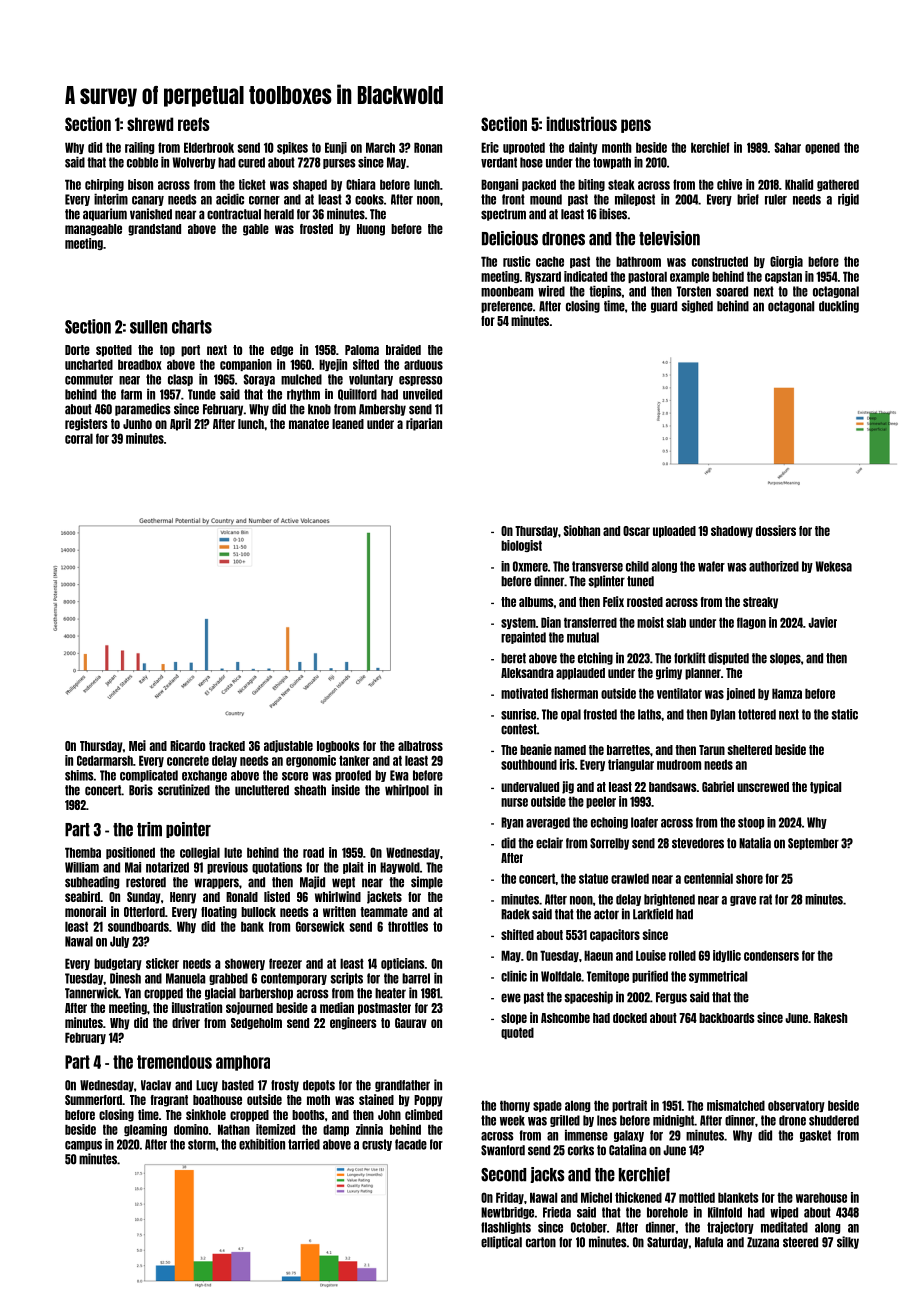 Image resolution: width=924 pixels, height=1308 pixels. I want to click on Ronan, so click(428, 147).
